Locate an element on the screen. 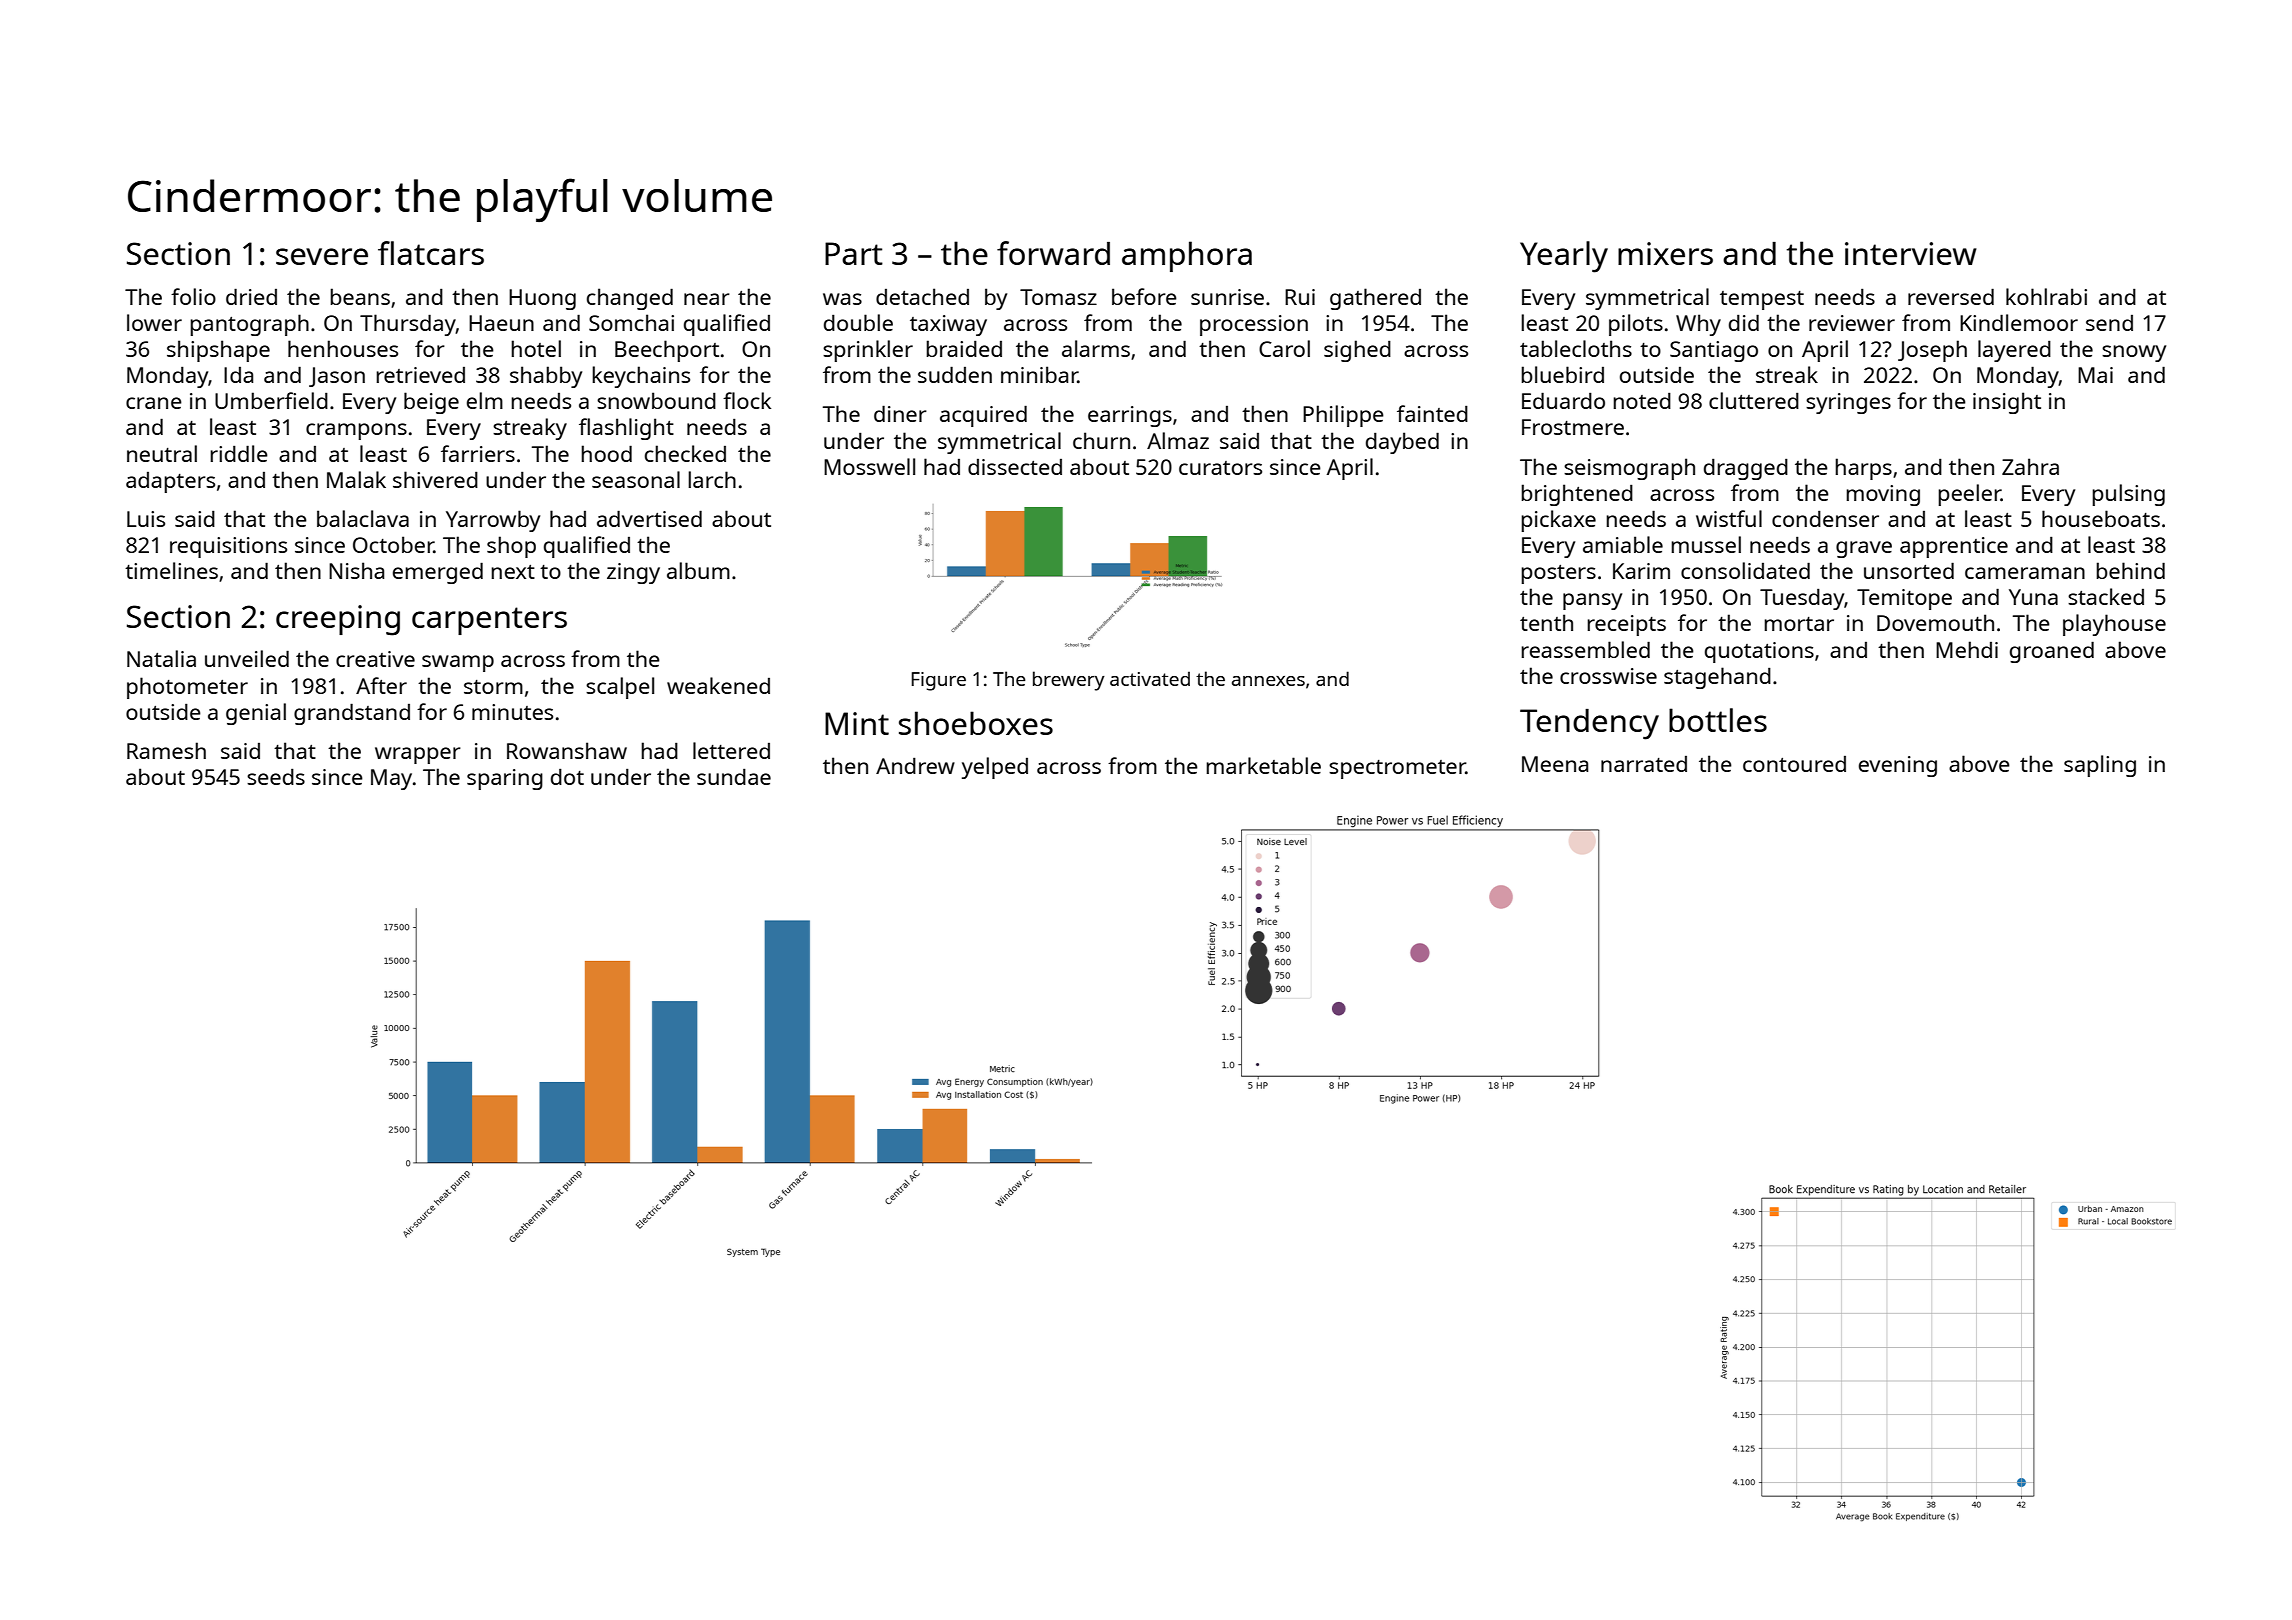 The width and height of the screenshot is (2292, 1620). pulsing is located at coordinates (2128, 495).
